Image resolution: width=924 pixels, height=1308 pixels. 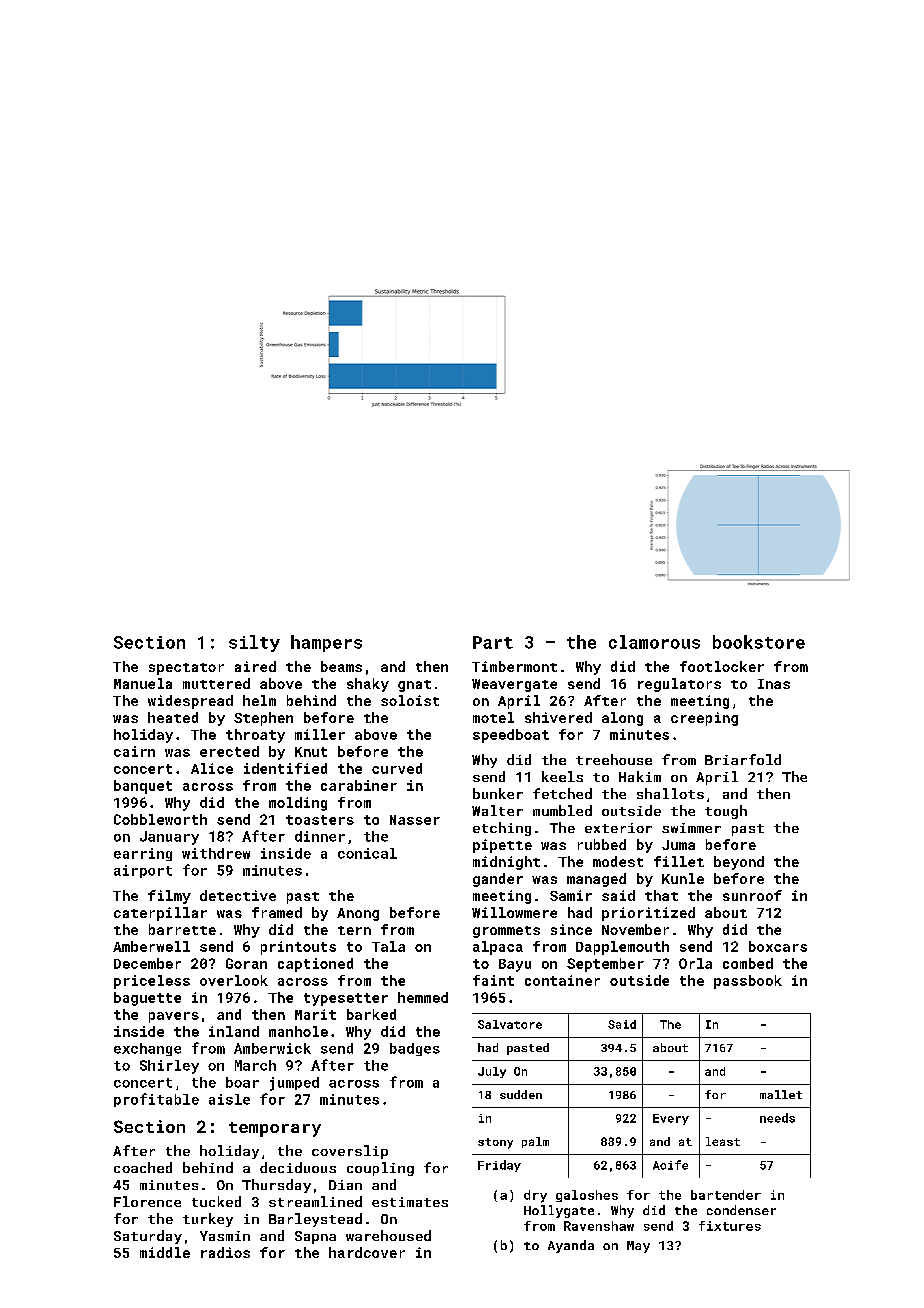 I want to click on aired, so click(x=255, y=666).
